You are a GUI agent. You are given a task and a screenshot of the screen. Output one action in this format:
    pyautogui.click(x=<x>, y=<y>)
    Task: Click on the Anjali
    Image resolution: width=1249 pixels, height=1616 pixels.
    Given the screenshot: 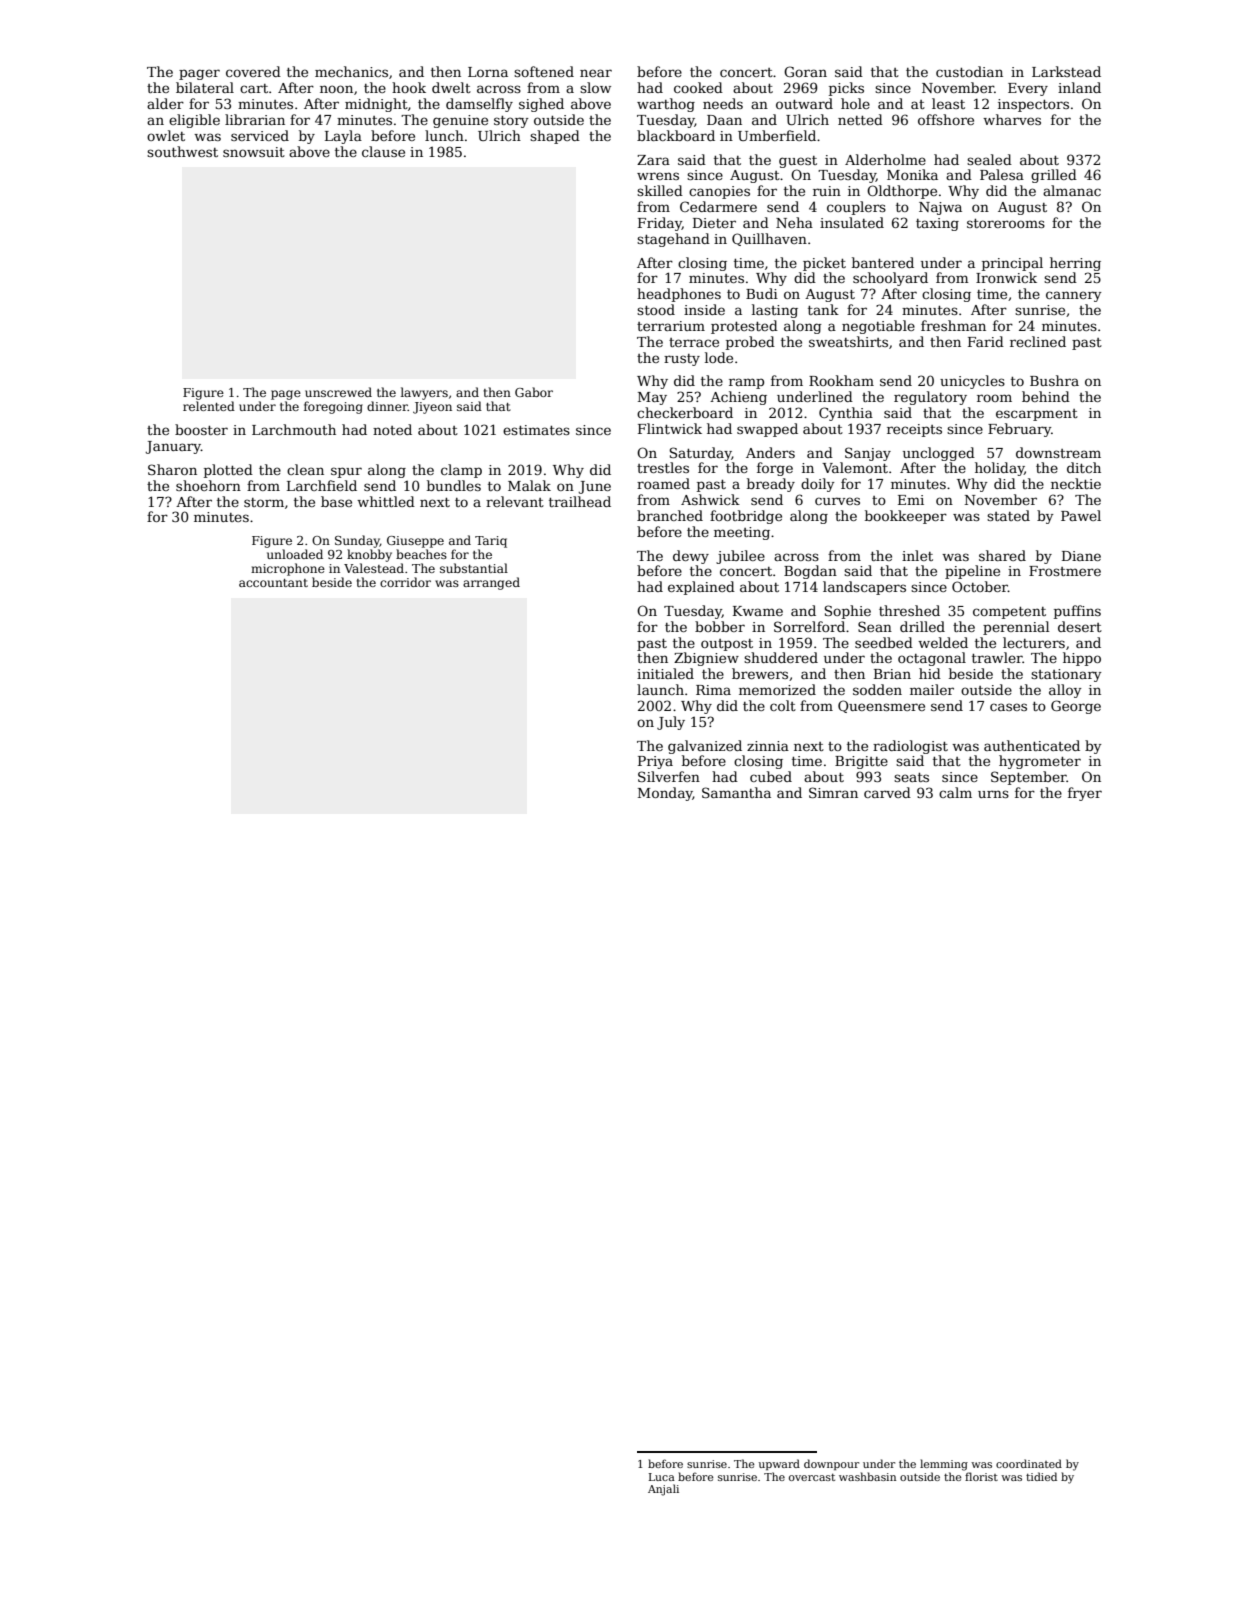 What is the action you would take?
    pyautogui.click(x=663, y=1490)
